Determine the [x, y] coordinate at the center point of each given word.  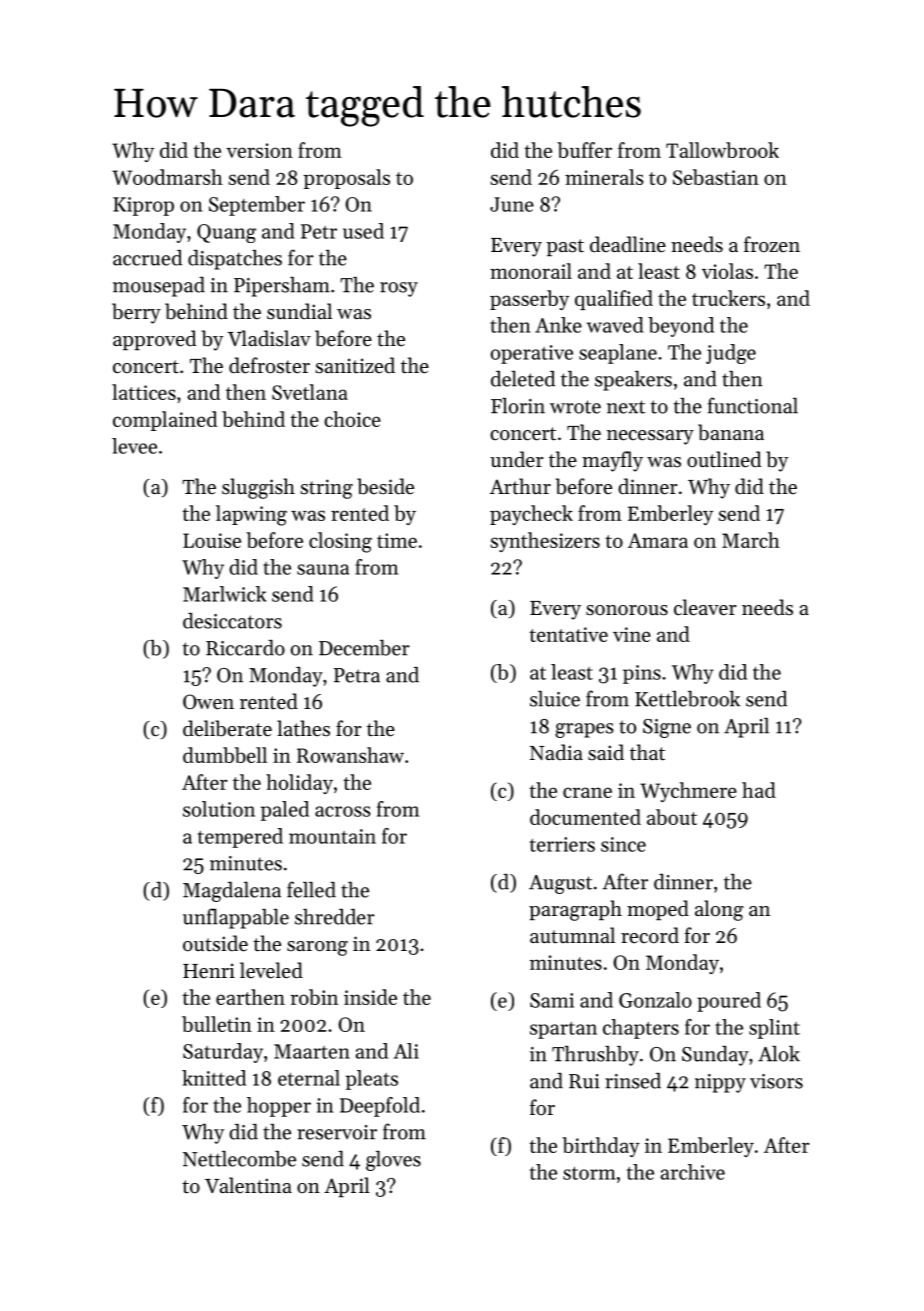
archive [693, 1172]
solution [219, 809]
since [623, 844]
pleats [372, 1080]
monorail [531, 271]
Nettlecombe [239, 1159]
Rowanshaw [350, 755]
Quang [226, 233]
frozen [772, 244]
